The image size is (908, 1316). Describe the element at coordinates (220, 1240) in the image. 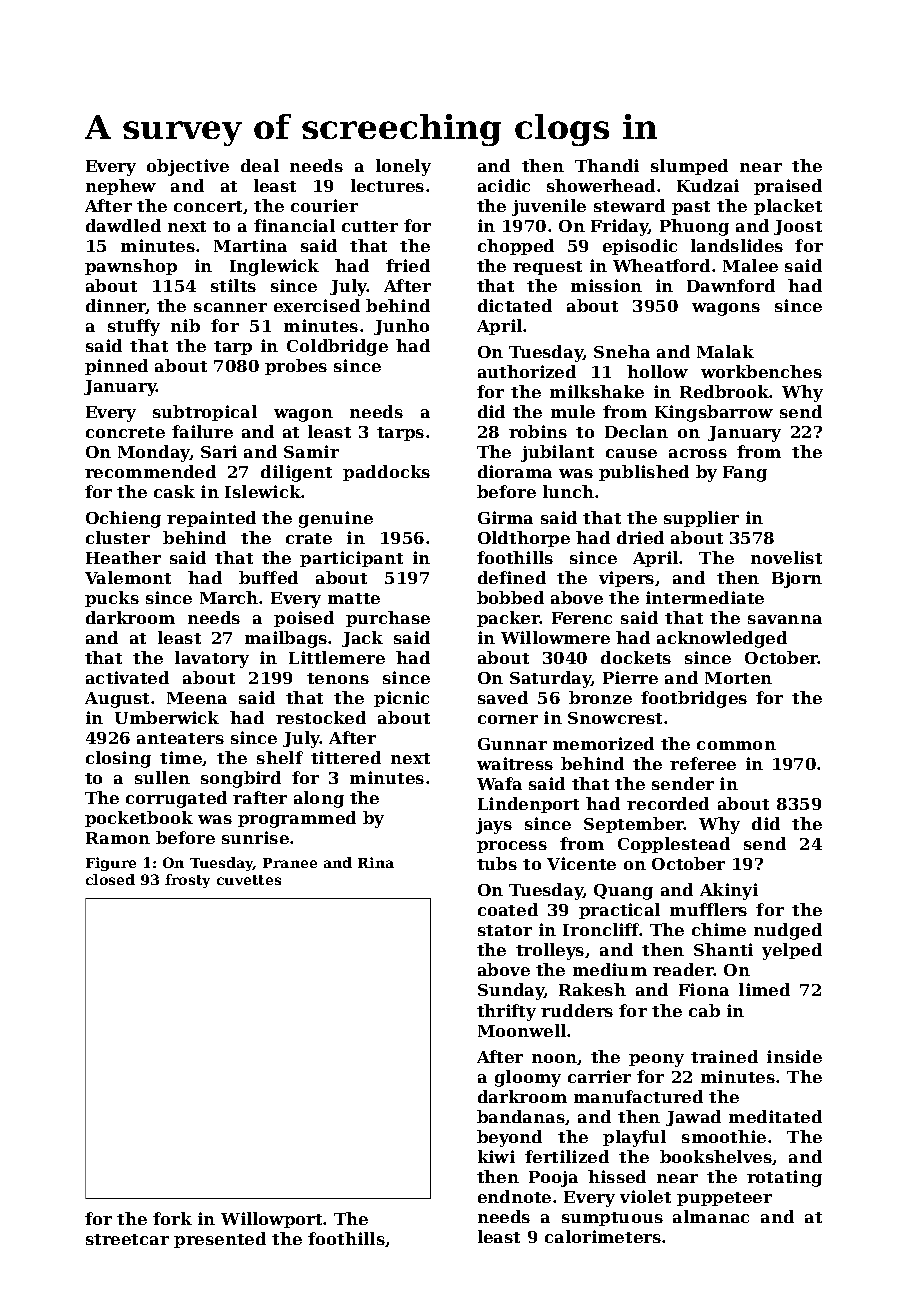

I see `presented` at that location.
